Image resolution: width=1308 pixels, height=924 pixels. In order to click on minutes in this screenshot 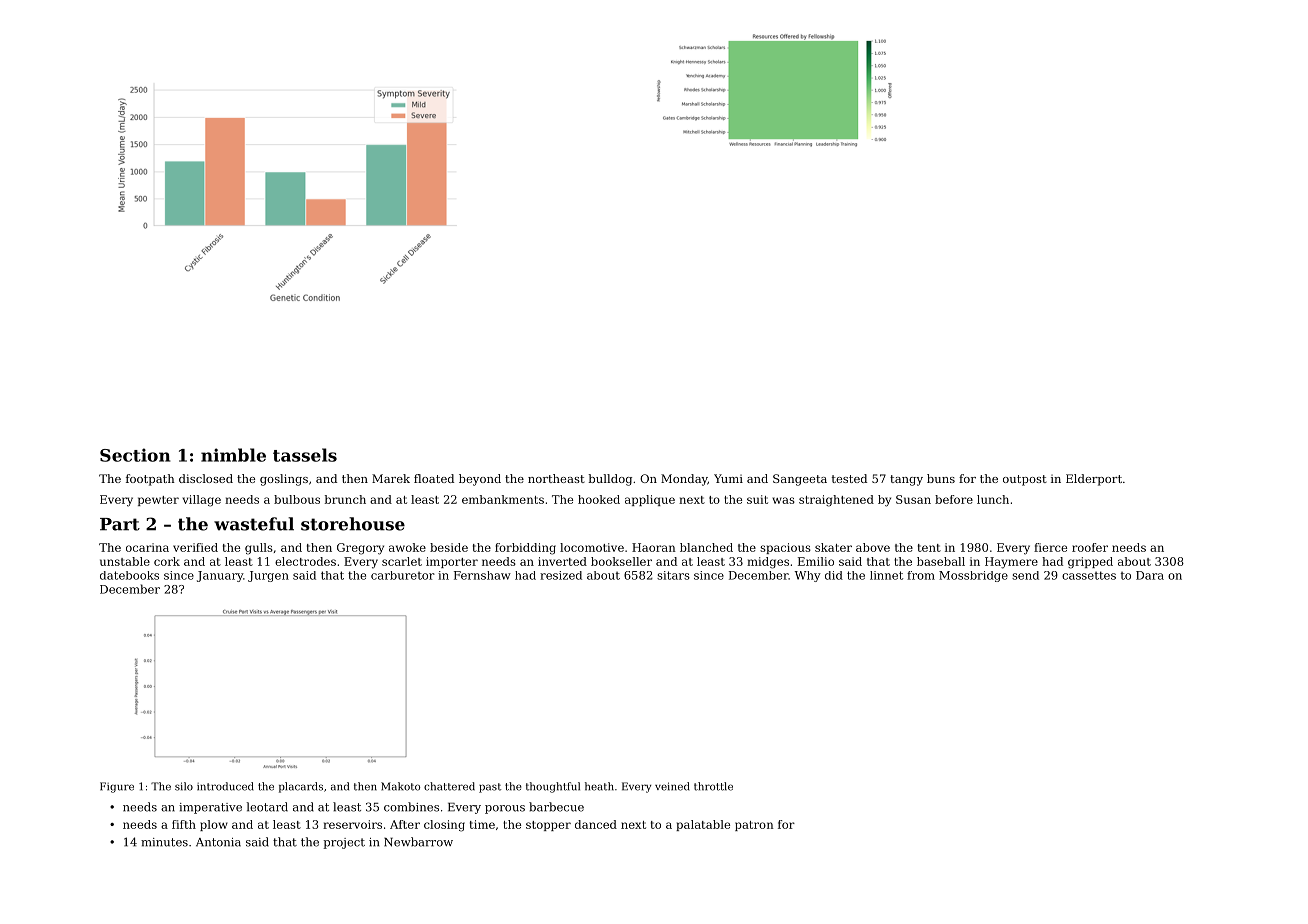, I will do `click(164, 842)`.
